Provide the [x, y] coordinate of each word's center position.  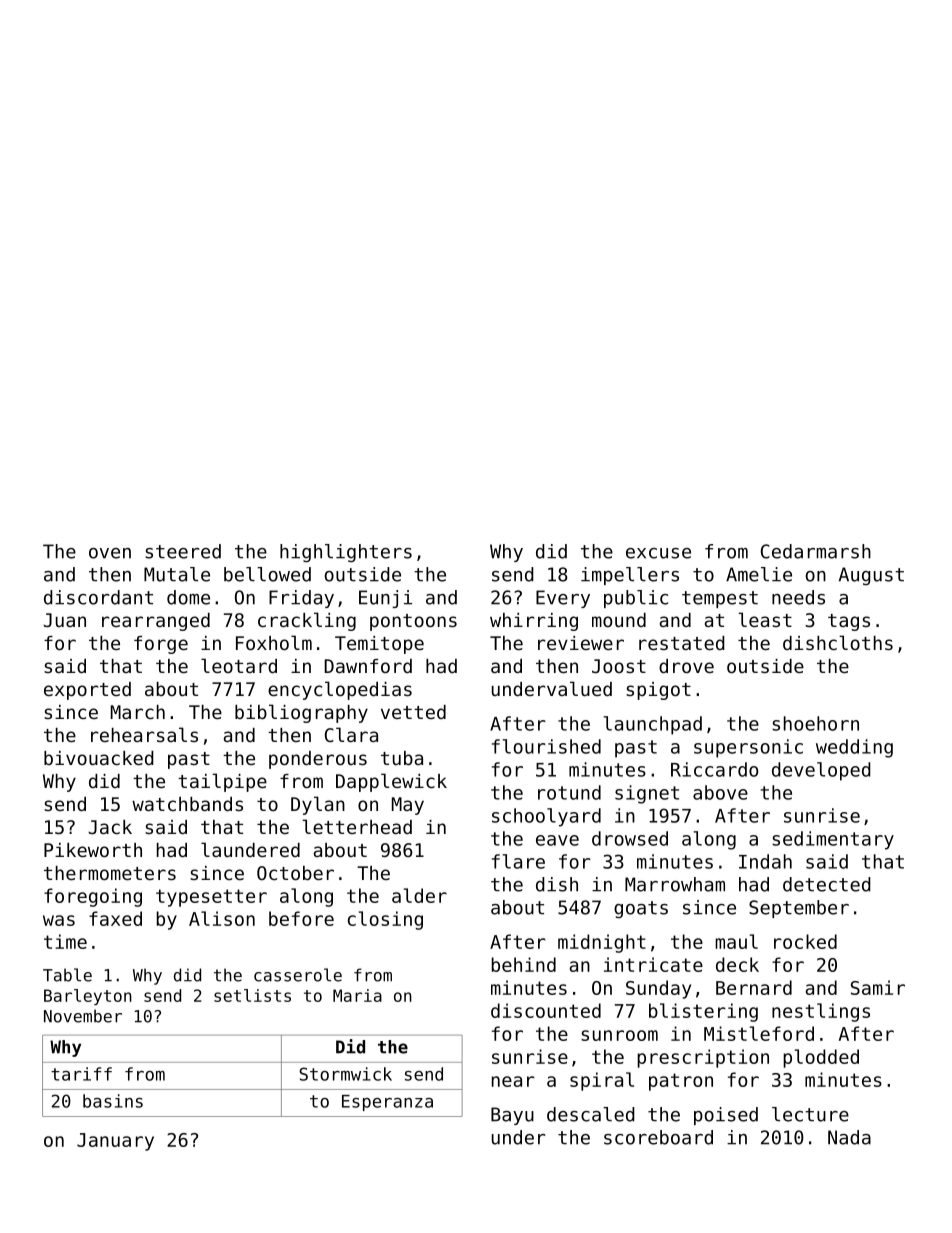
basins [113, 1101]
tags [849, 622]
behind [524, 964]
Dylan [318, 805]
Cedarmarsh [816, 551]
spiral [602, 1081]
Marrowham [675, 884]
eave [557, 840]
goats [641, 909]
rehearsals [144, 734]
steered [183, 551]
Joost [619, 666]
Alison [222, 918]
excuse [658, 553]
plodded [821, 1058]
